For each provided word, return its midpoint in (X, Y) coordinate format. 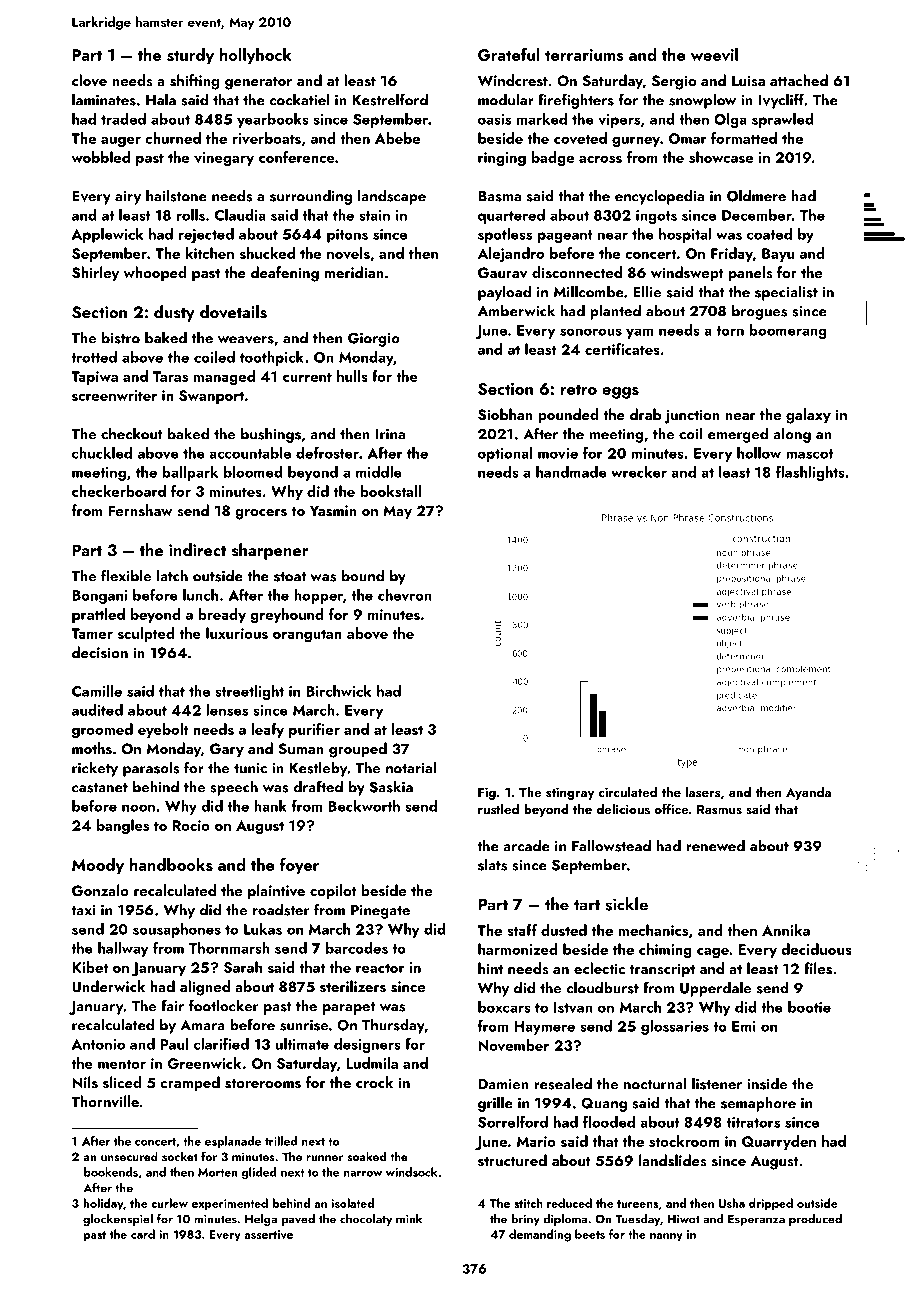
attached (799, 80)
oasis (494, 119)
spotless (505, 235)
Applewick (107, 235)
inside (767, 1083)
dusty (174, 313)
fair (172, 1005)
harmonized (518, 949)
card (143, 1234)
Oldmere (756, 195)
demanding (540, 1235)
